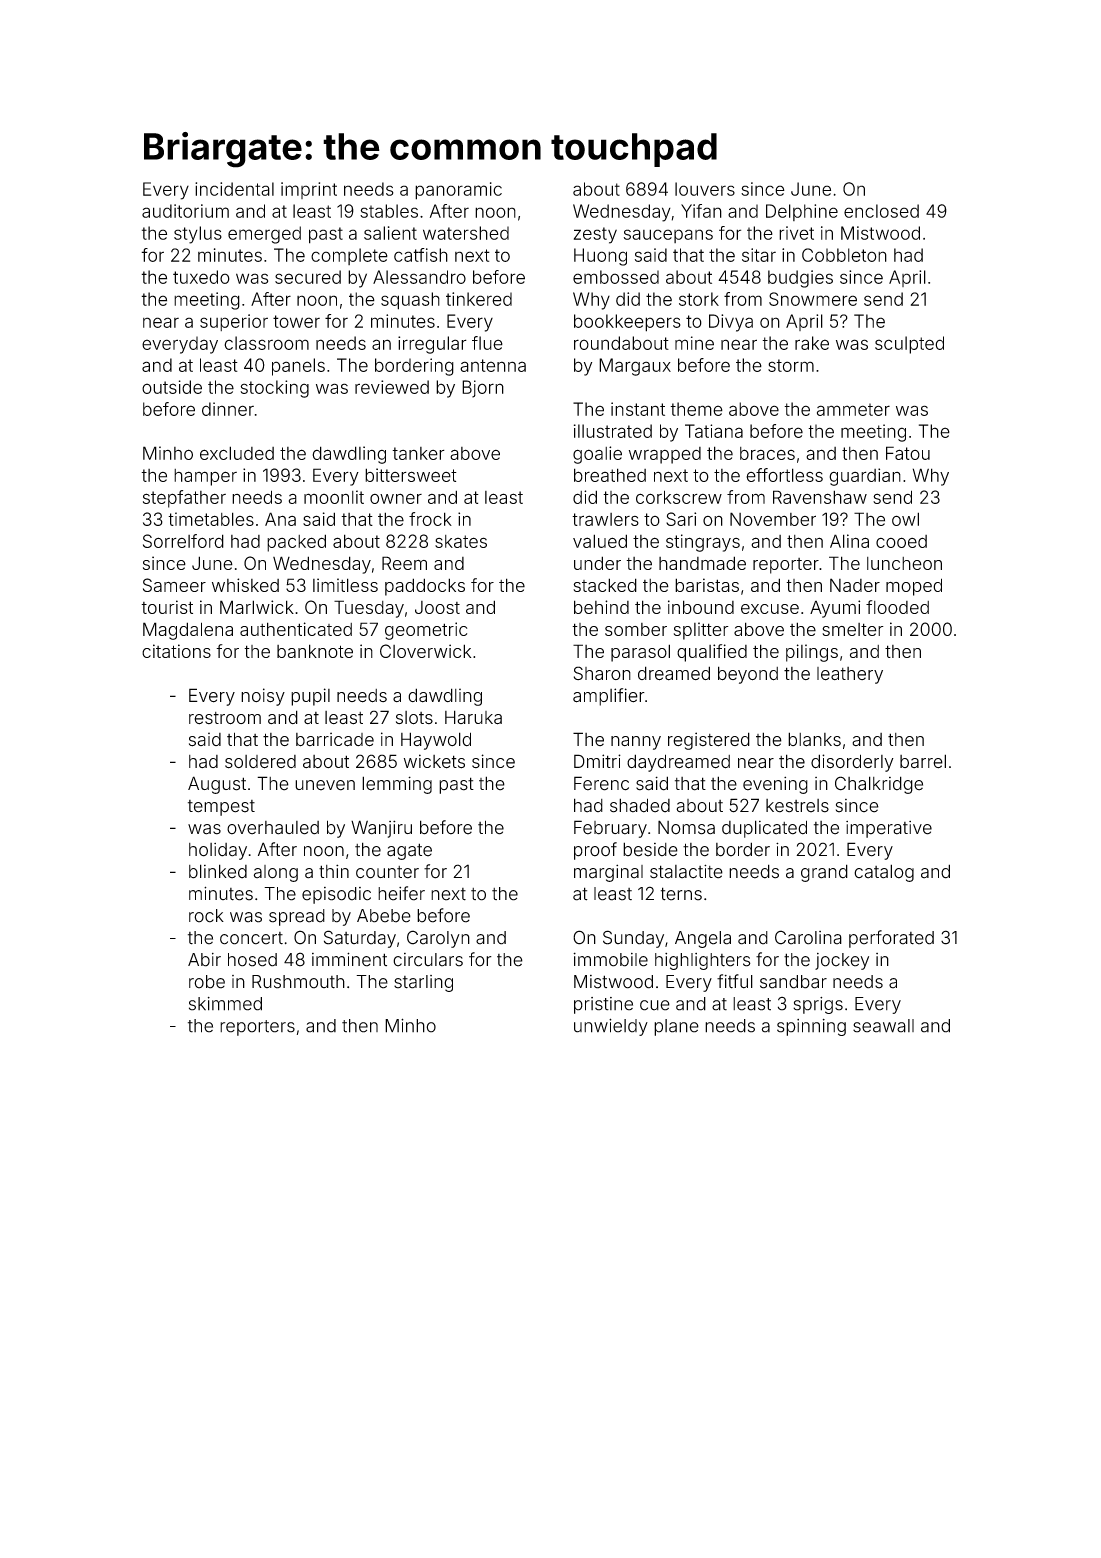  Describe the element at coordinates (770, 609) in the screenshot. I see `excuse` at that location.
